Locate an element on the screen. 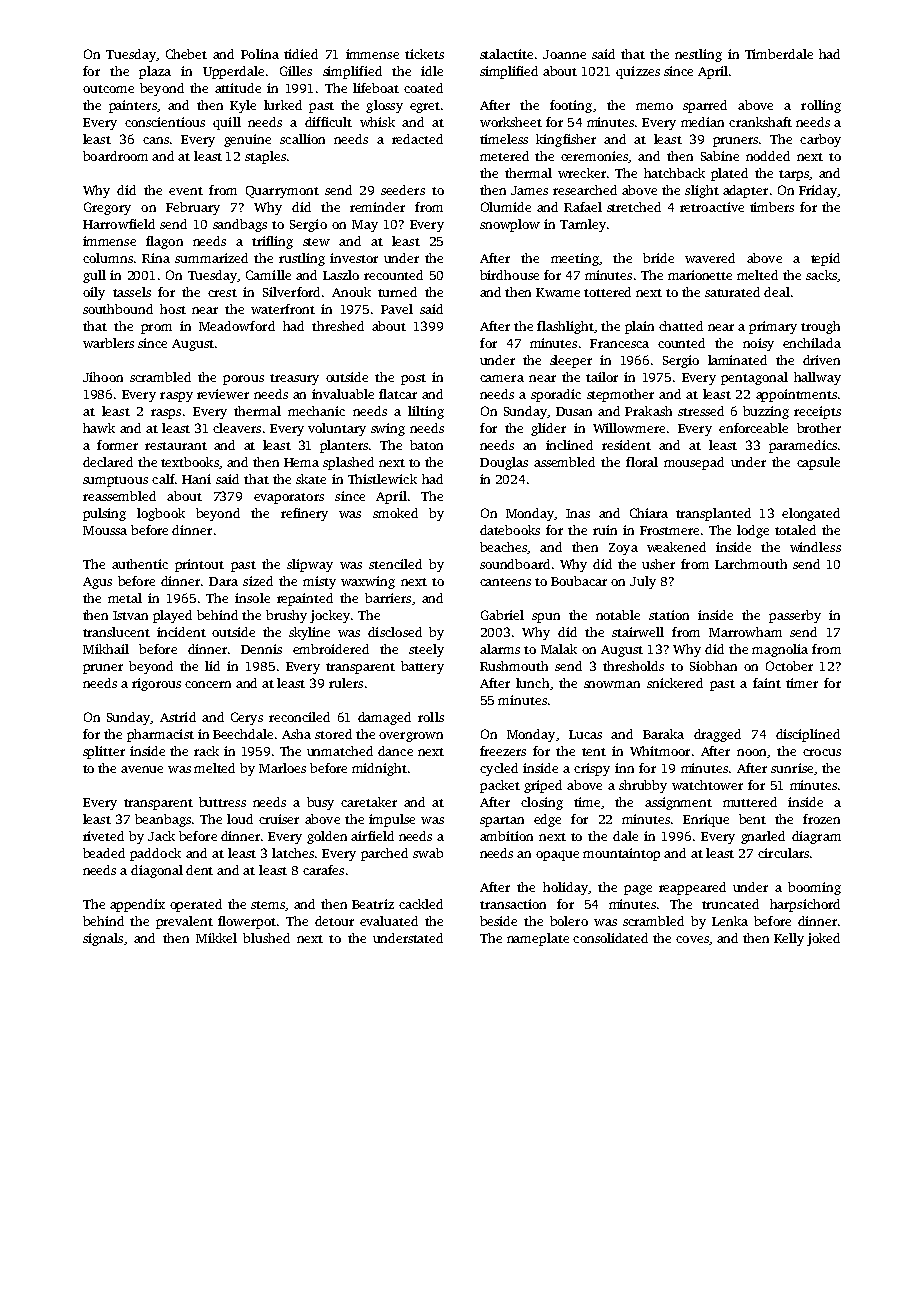 This screenshot has height=1308, width=924. printout is located at coordinates (199, 565).
